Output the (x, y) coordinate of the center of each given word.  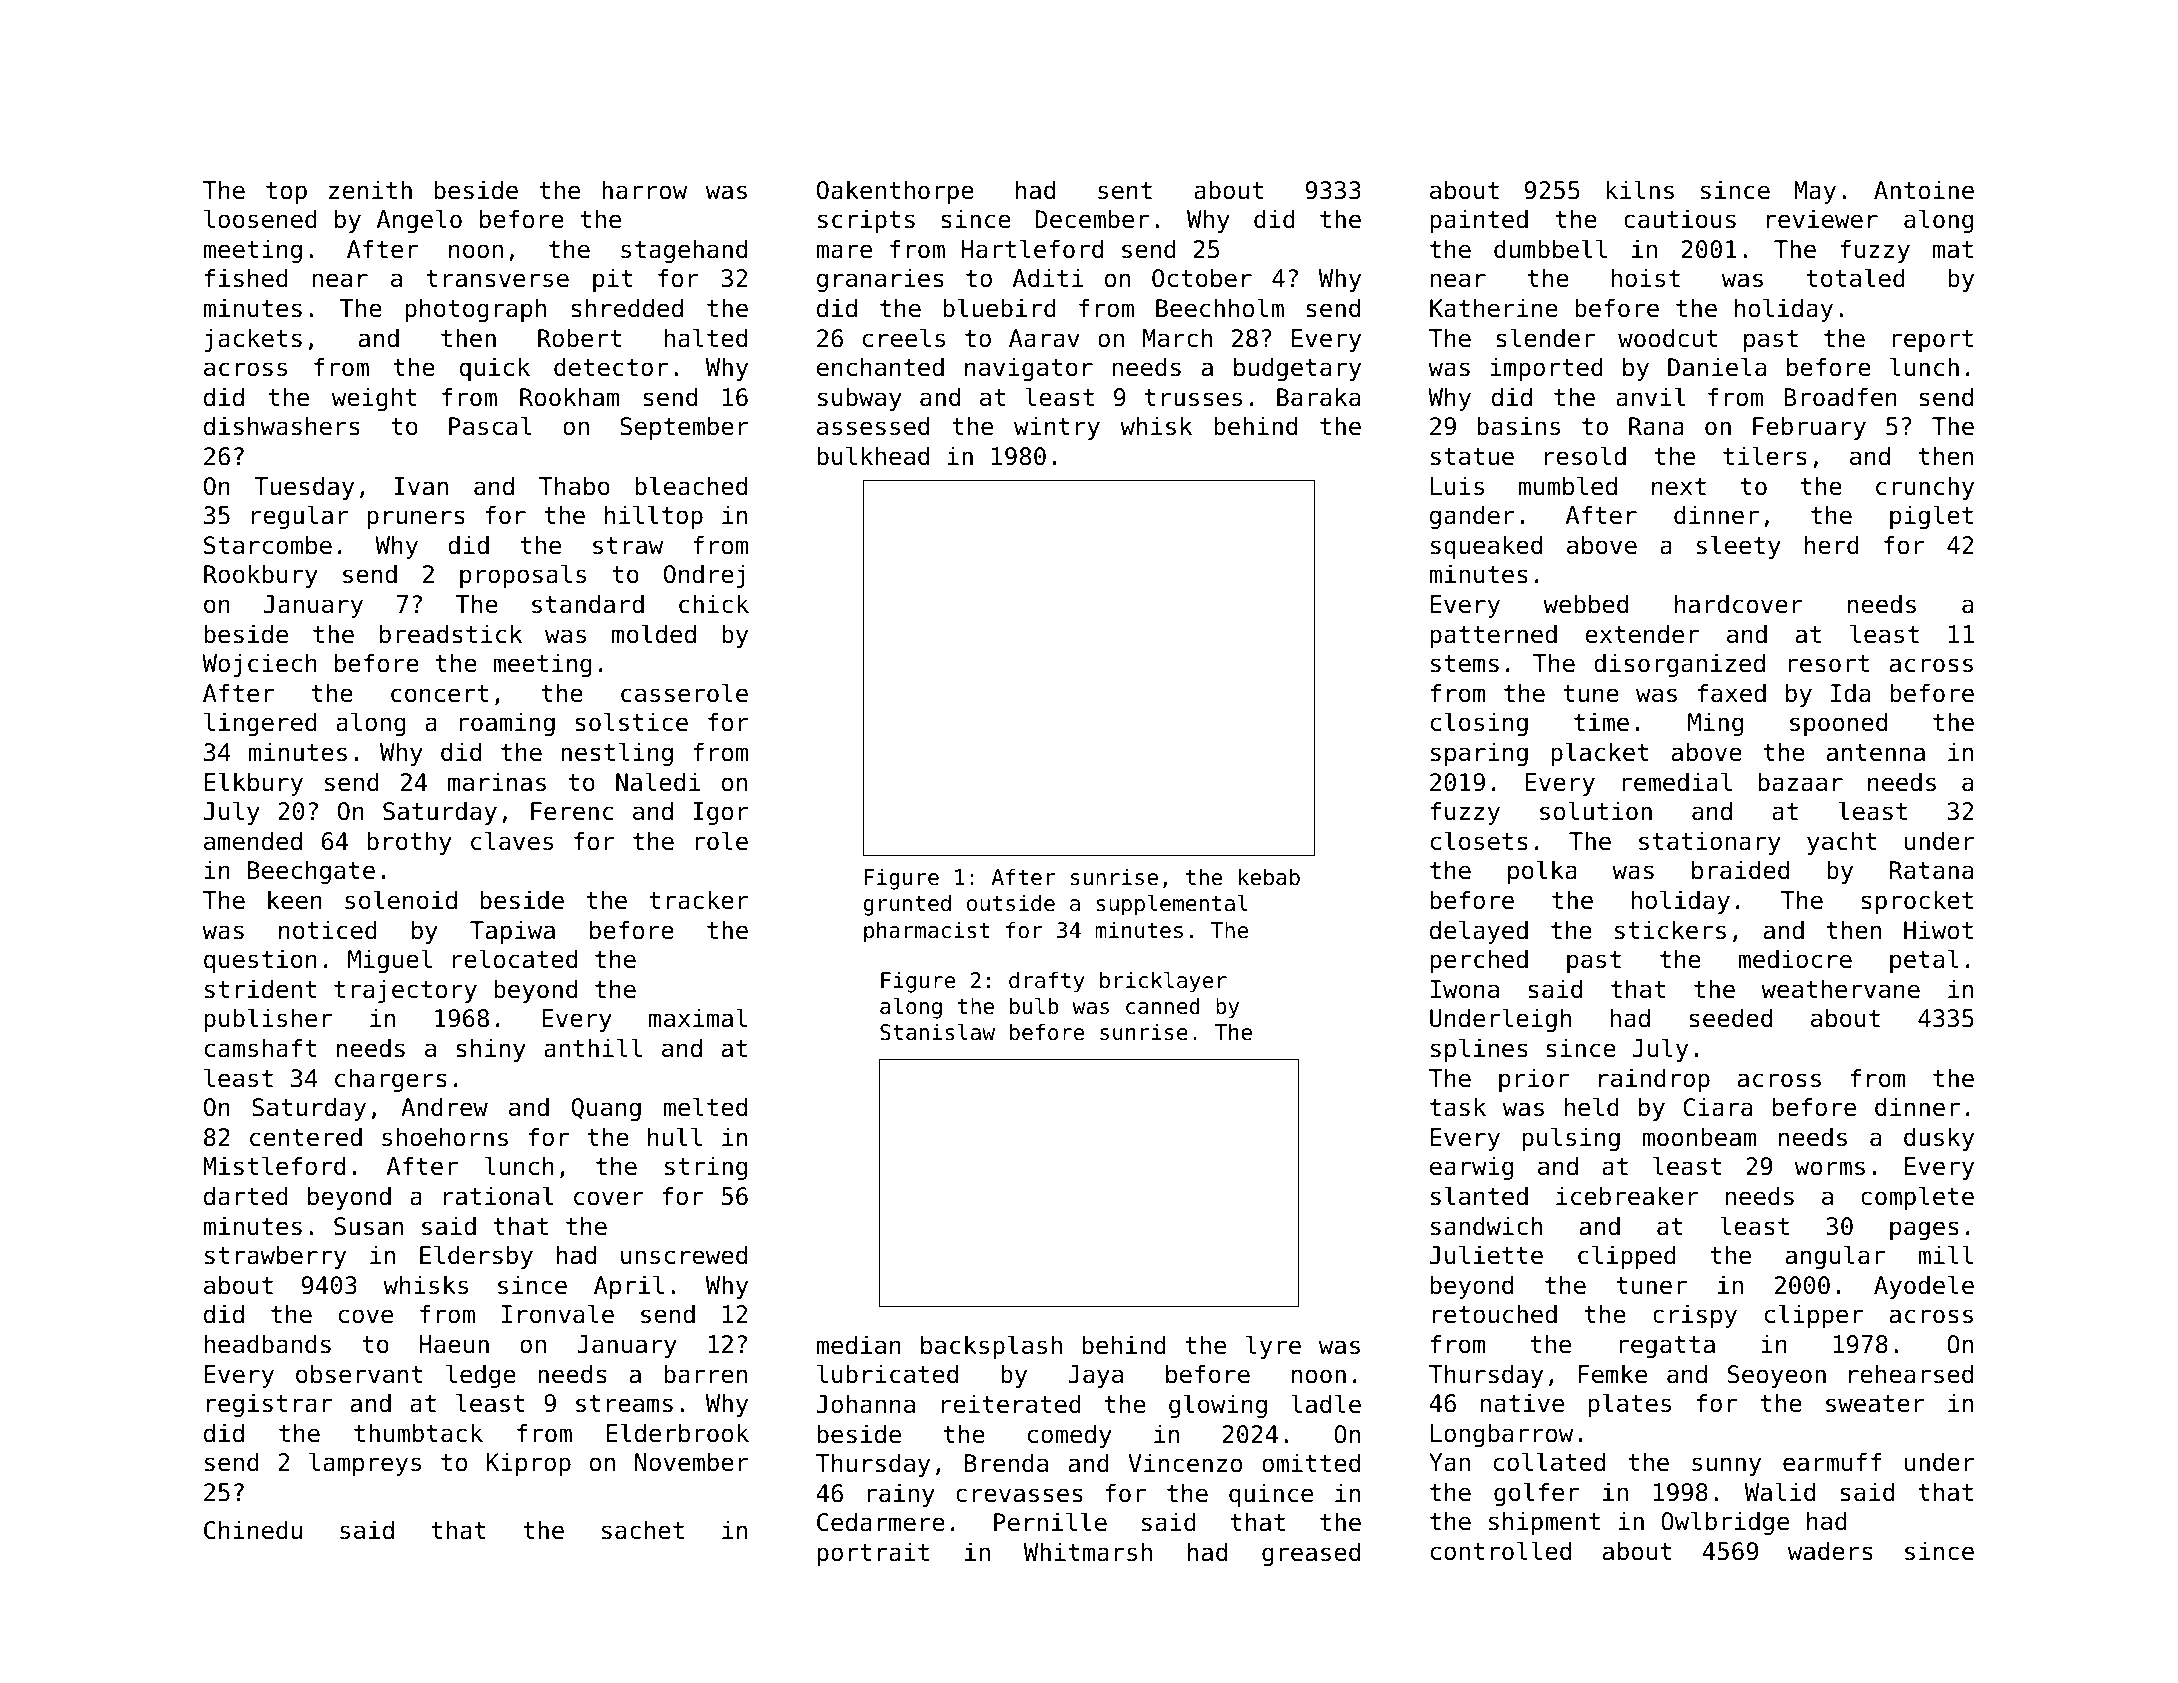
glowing (1218, 1406)
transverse (498, 279)
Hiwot (1938, 930)
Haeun (454, 1344)
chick (714, 604)
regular (300, 517)
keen (295, 900)
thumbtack (418, 1433)
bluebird (1000, 308)
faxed (1732, 693)
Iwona (1465, 989)
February (1809, 428)
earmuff (1832, 1462)
